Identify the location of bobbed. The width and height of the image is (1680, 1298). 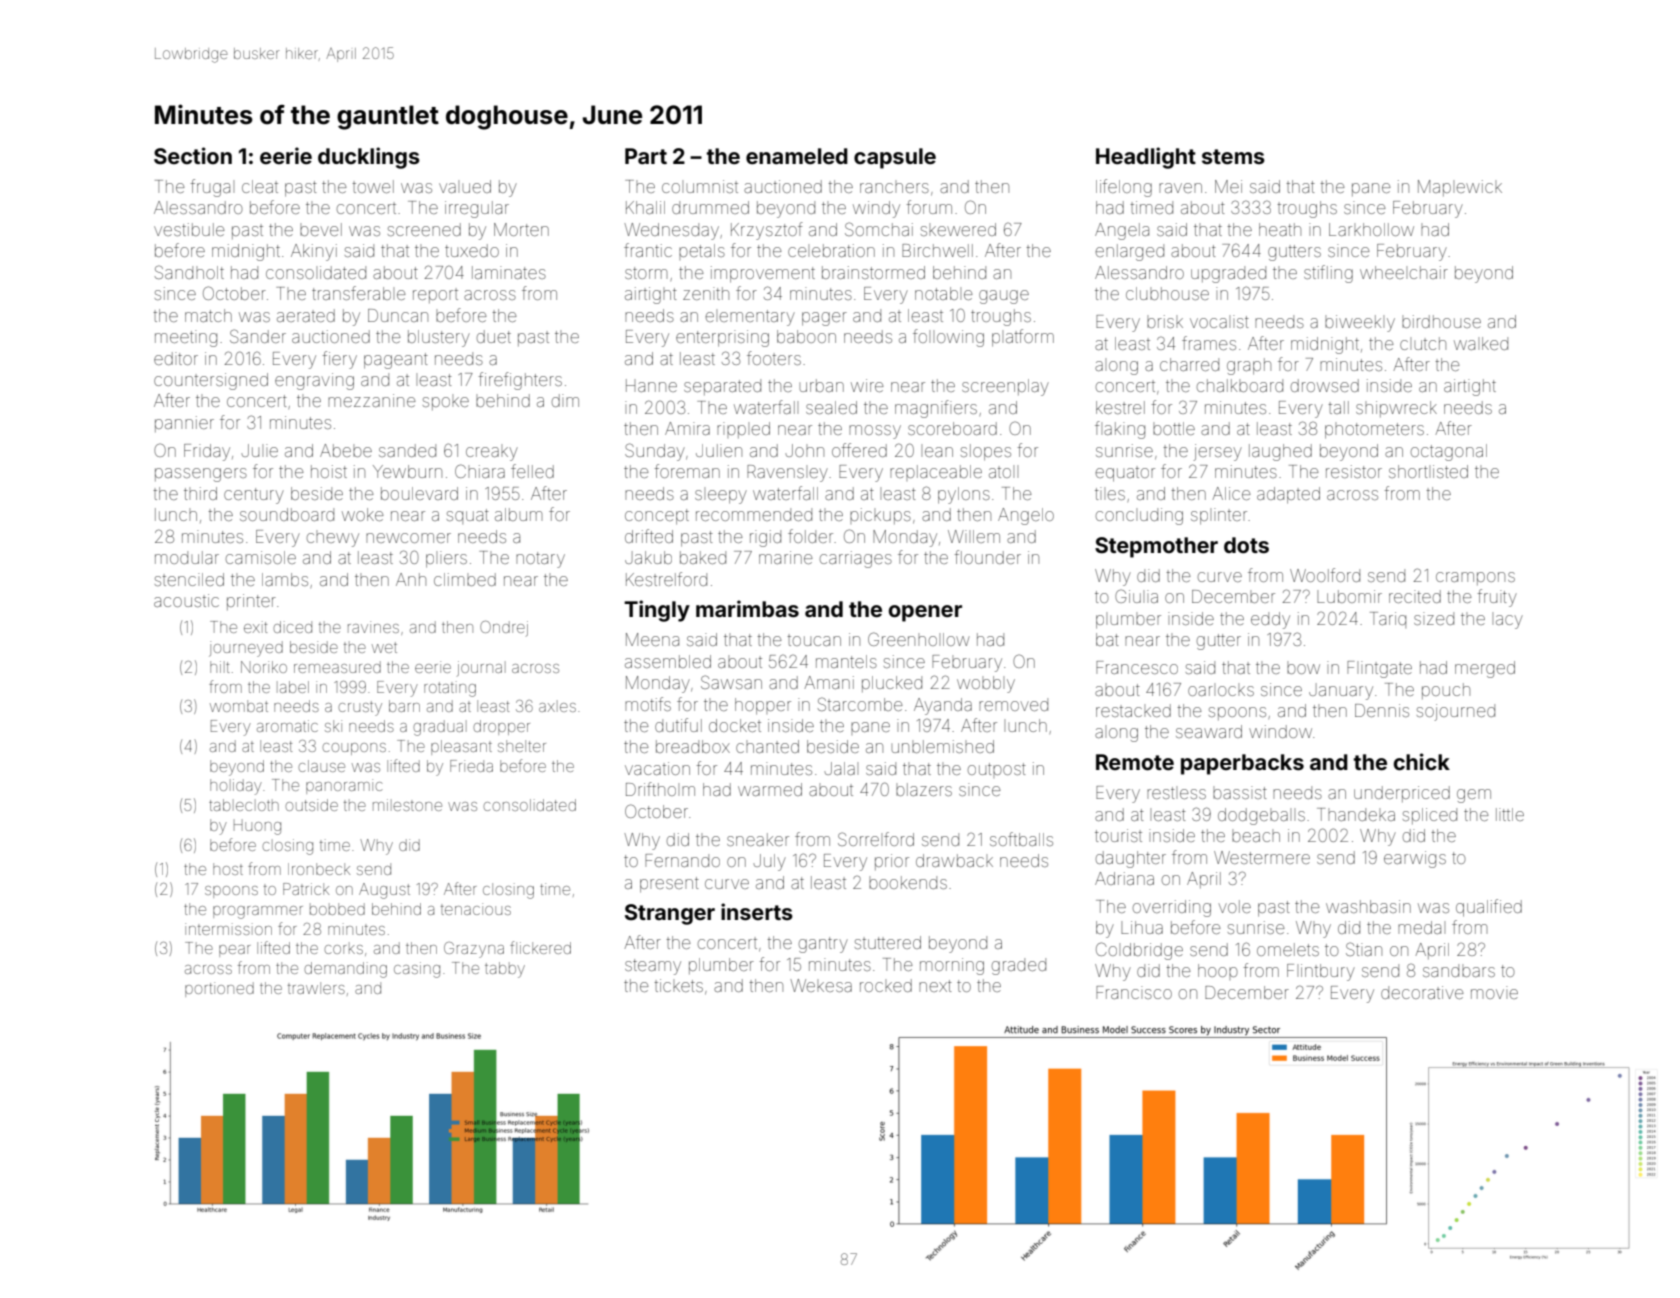
(337, 909).
